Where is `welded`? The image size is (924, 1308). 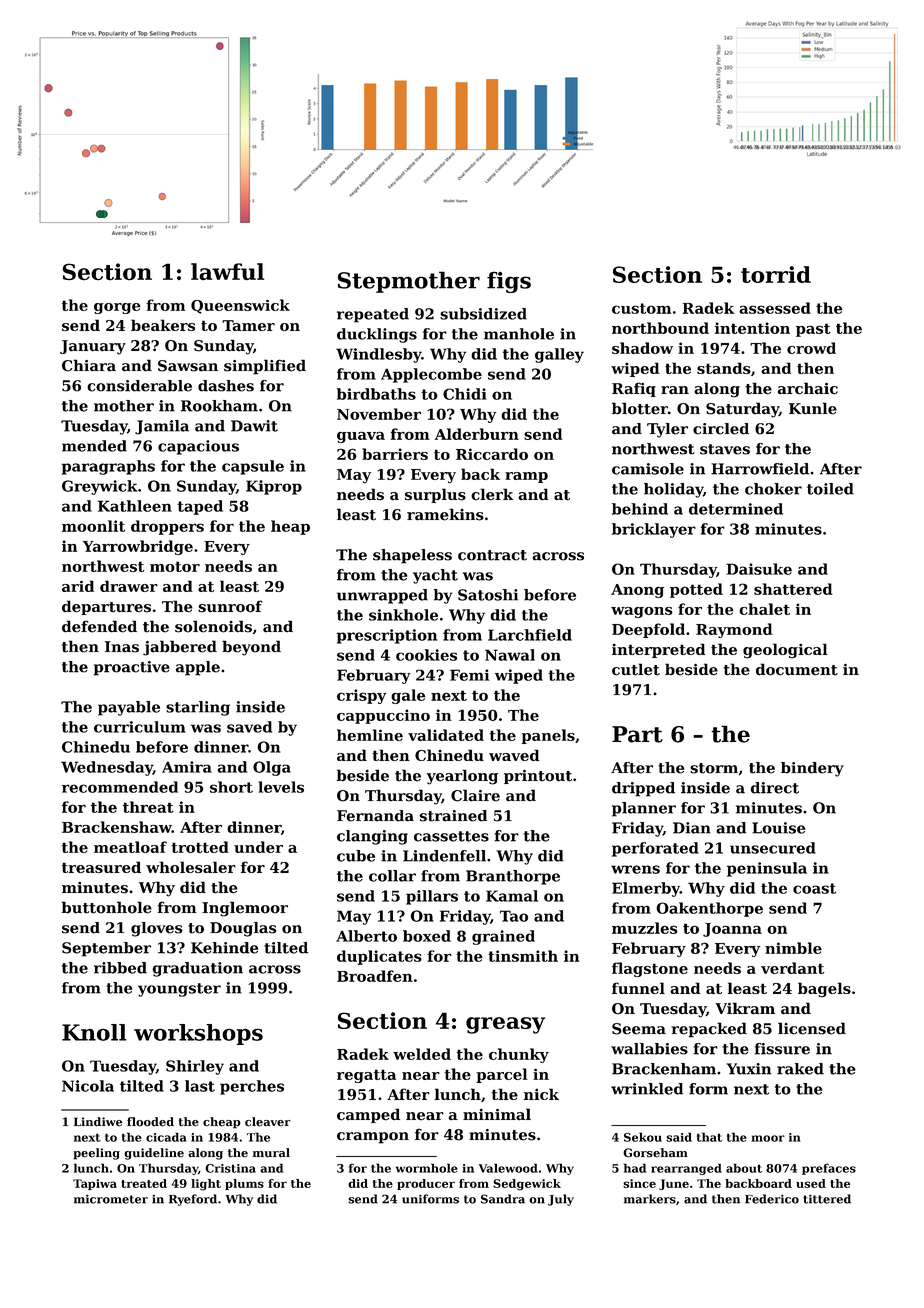
welded is located at coordinates (422, 1054).
